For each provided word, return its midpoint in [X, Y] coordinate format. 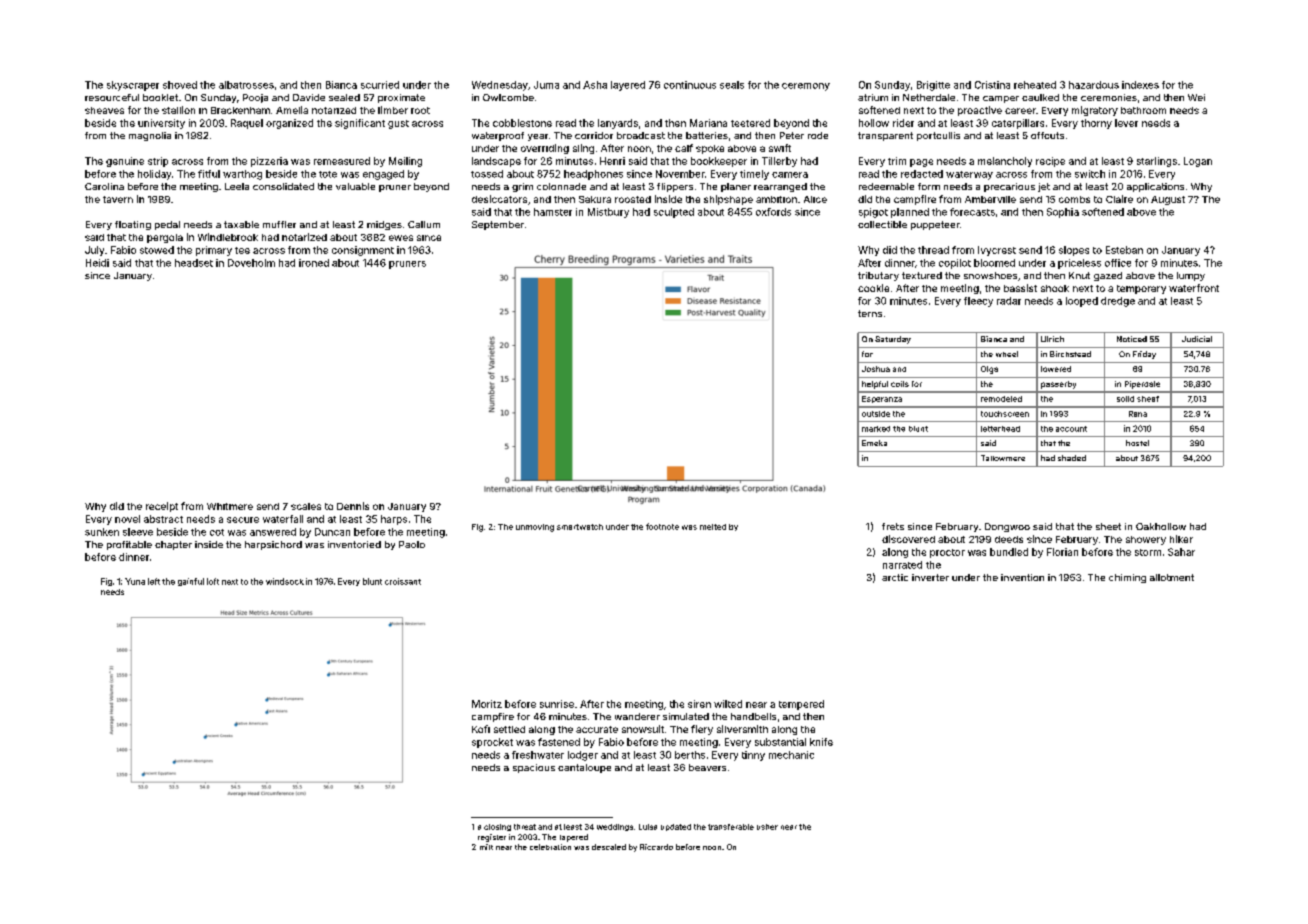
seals [732, 85]
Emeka [874, 443]
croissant [403, 581]
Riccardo [656, 847]
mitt [486, 847]
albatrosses [246, 85]
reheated [1035, 85]
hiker [1181, 539]
